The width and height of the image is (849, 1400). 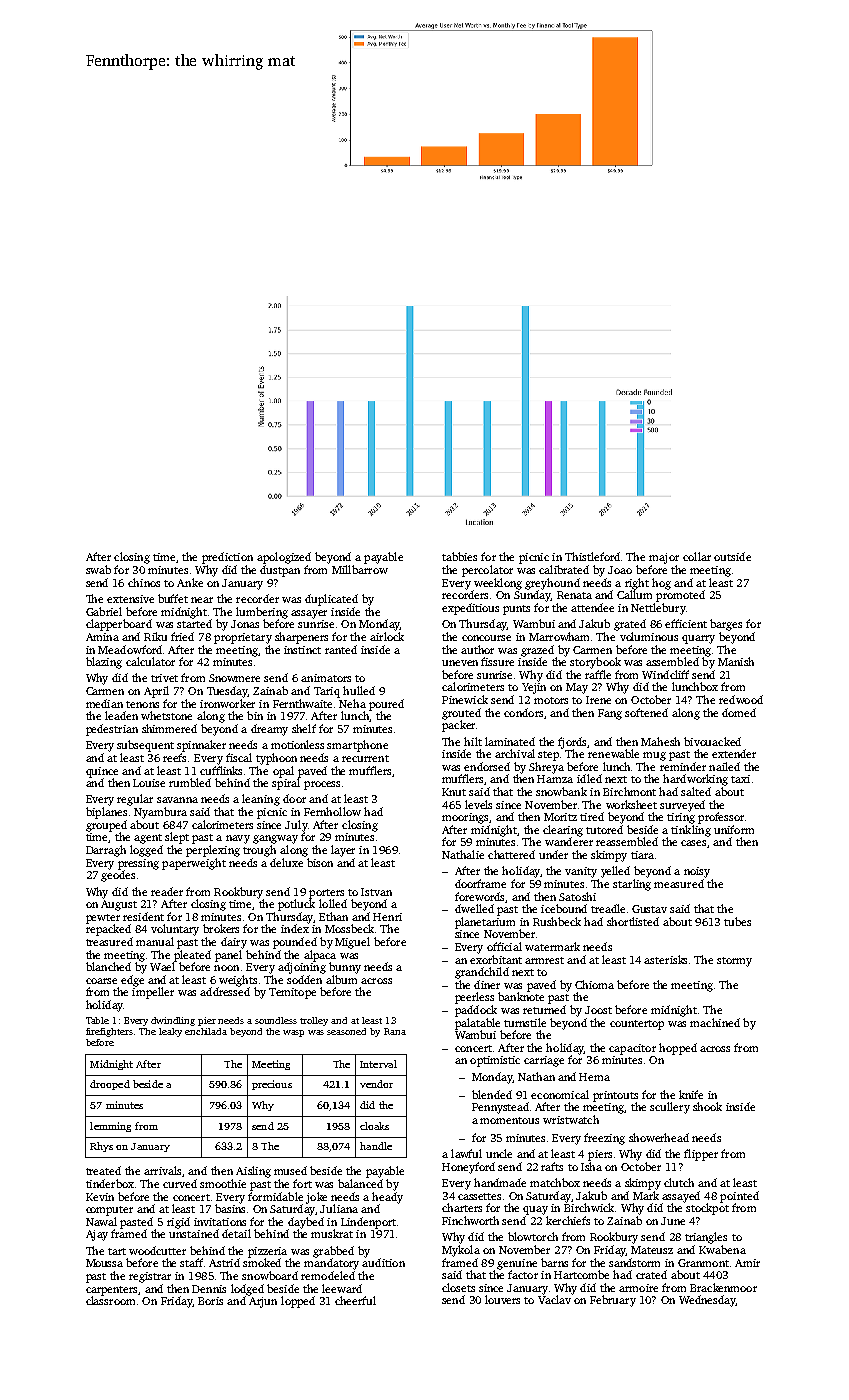 I want to click on Boris, so click(x=210, y=1301).
